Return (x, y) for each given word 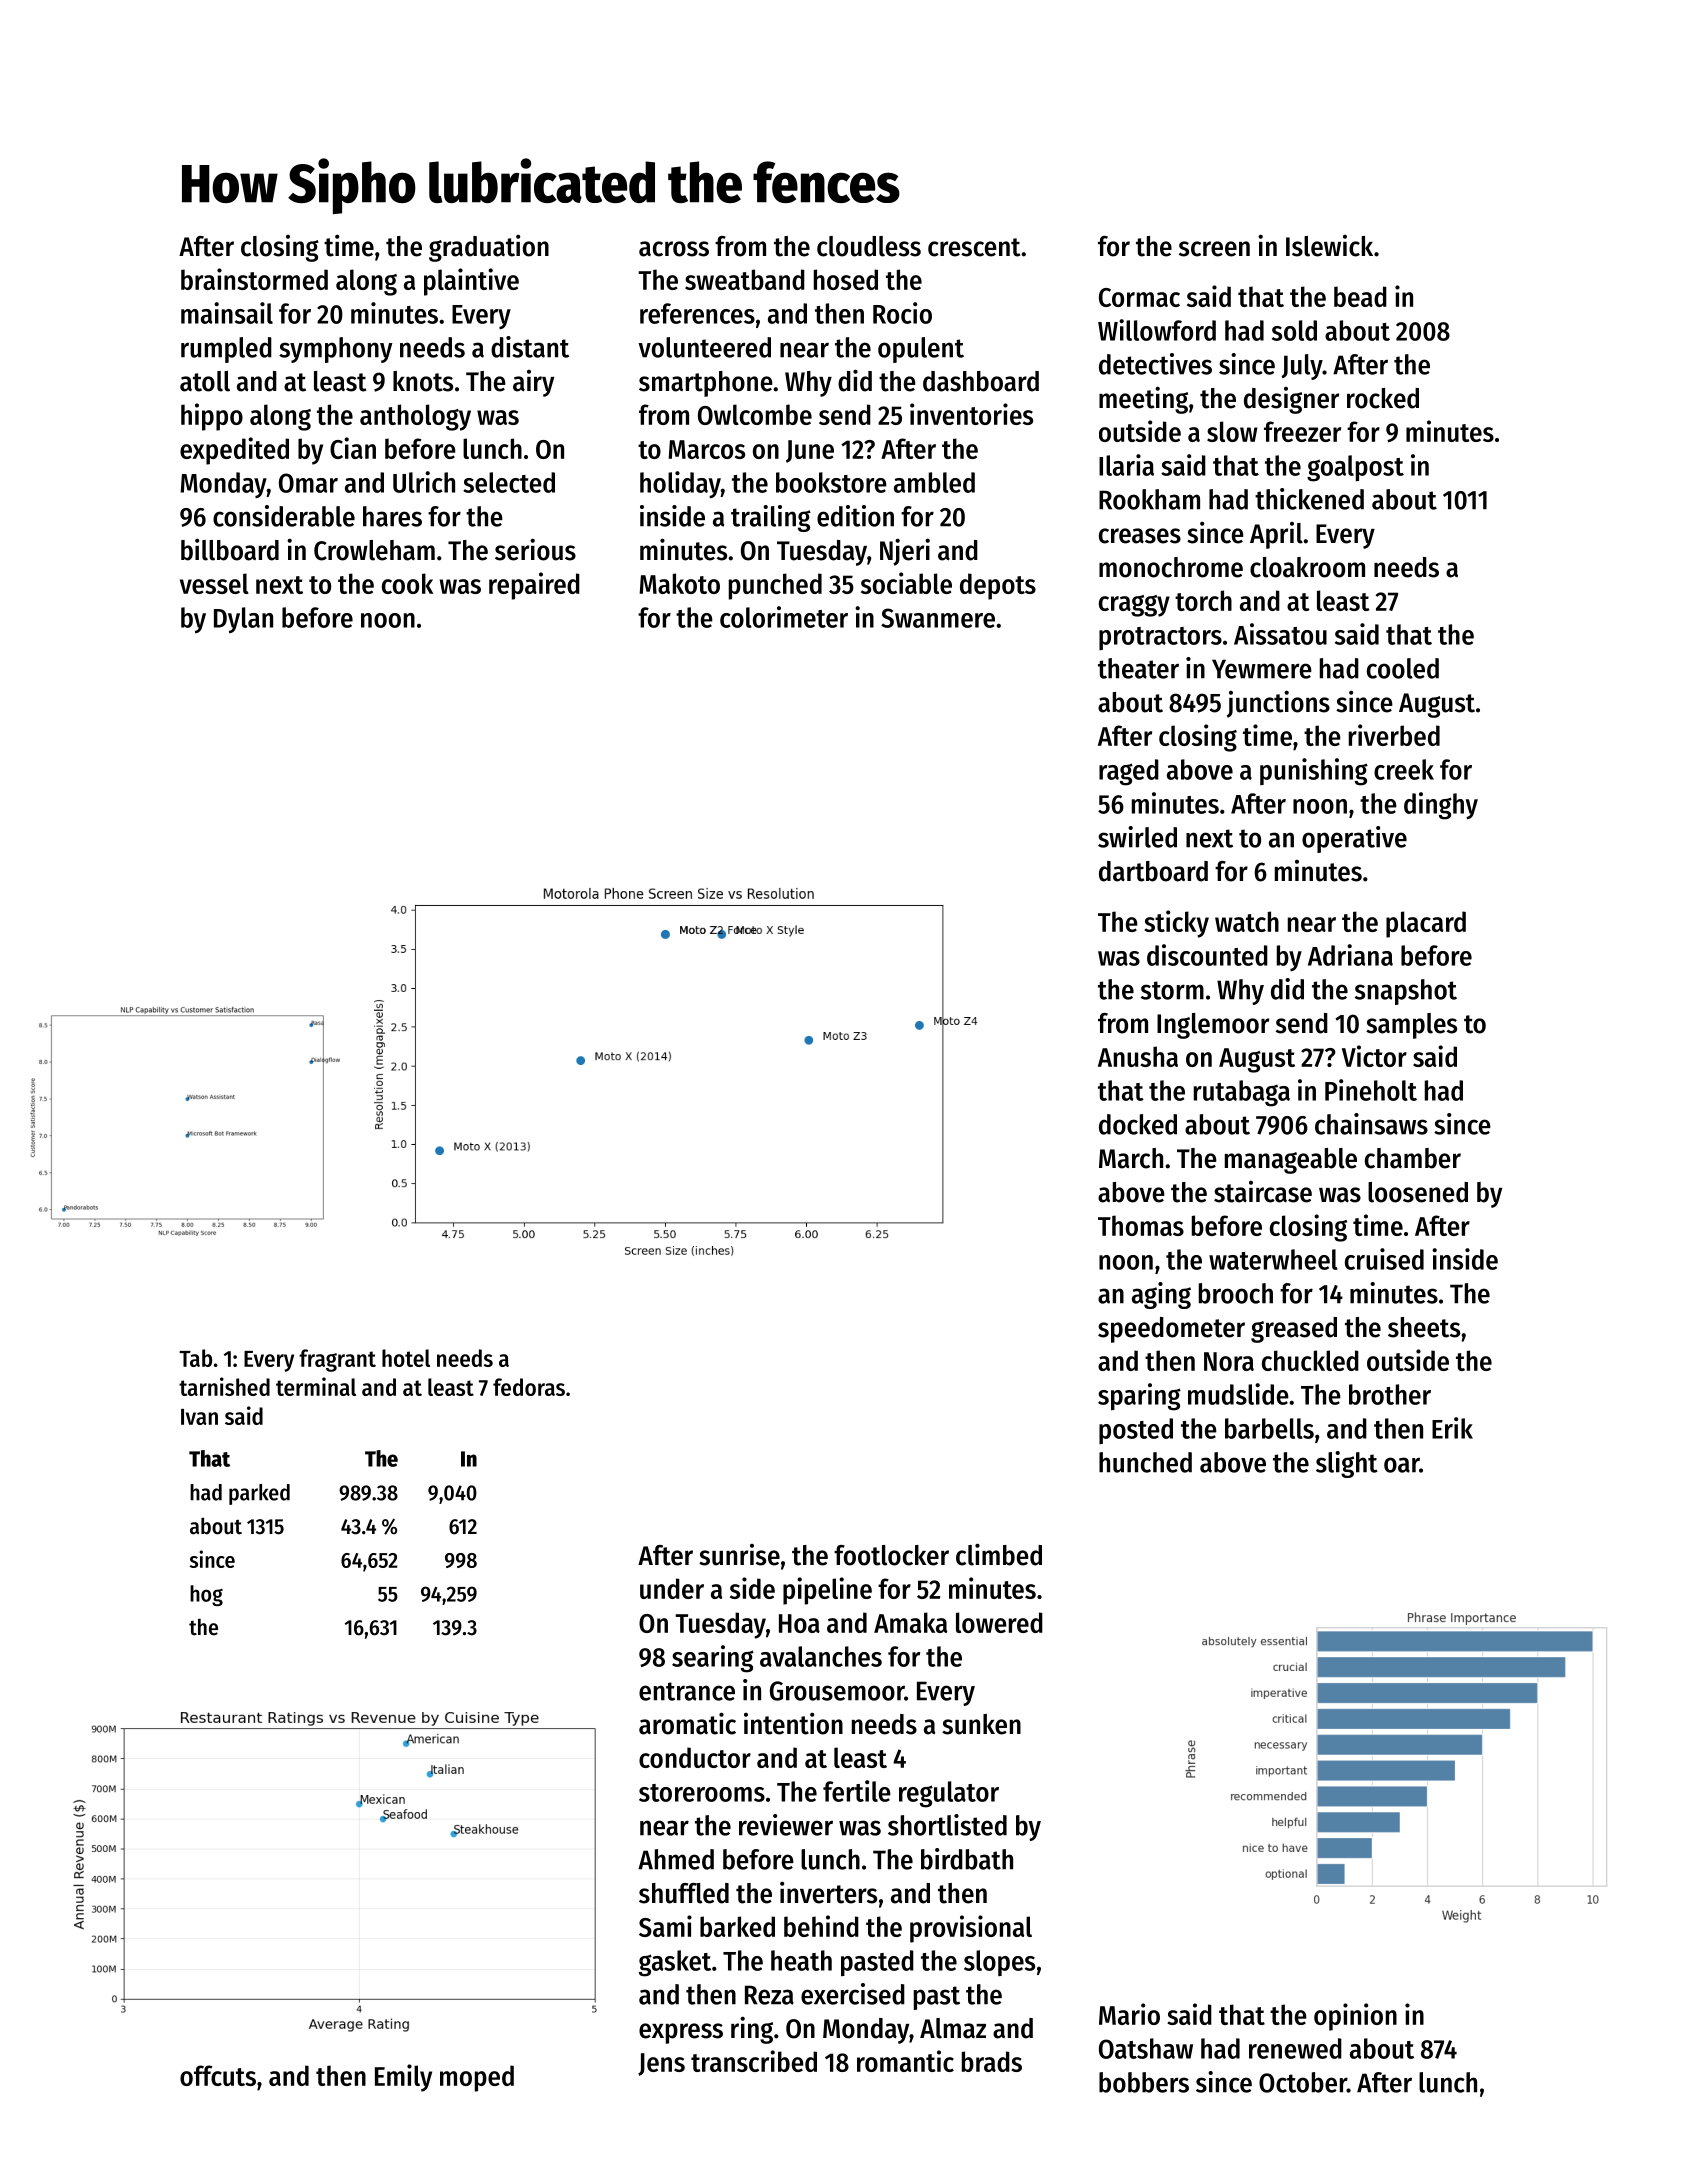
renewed (1295, 2048)
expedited (234, 451)
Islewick (1329, 246)
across (674, 249)
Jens (661, 2064)
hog (206, 1595)
